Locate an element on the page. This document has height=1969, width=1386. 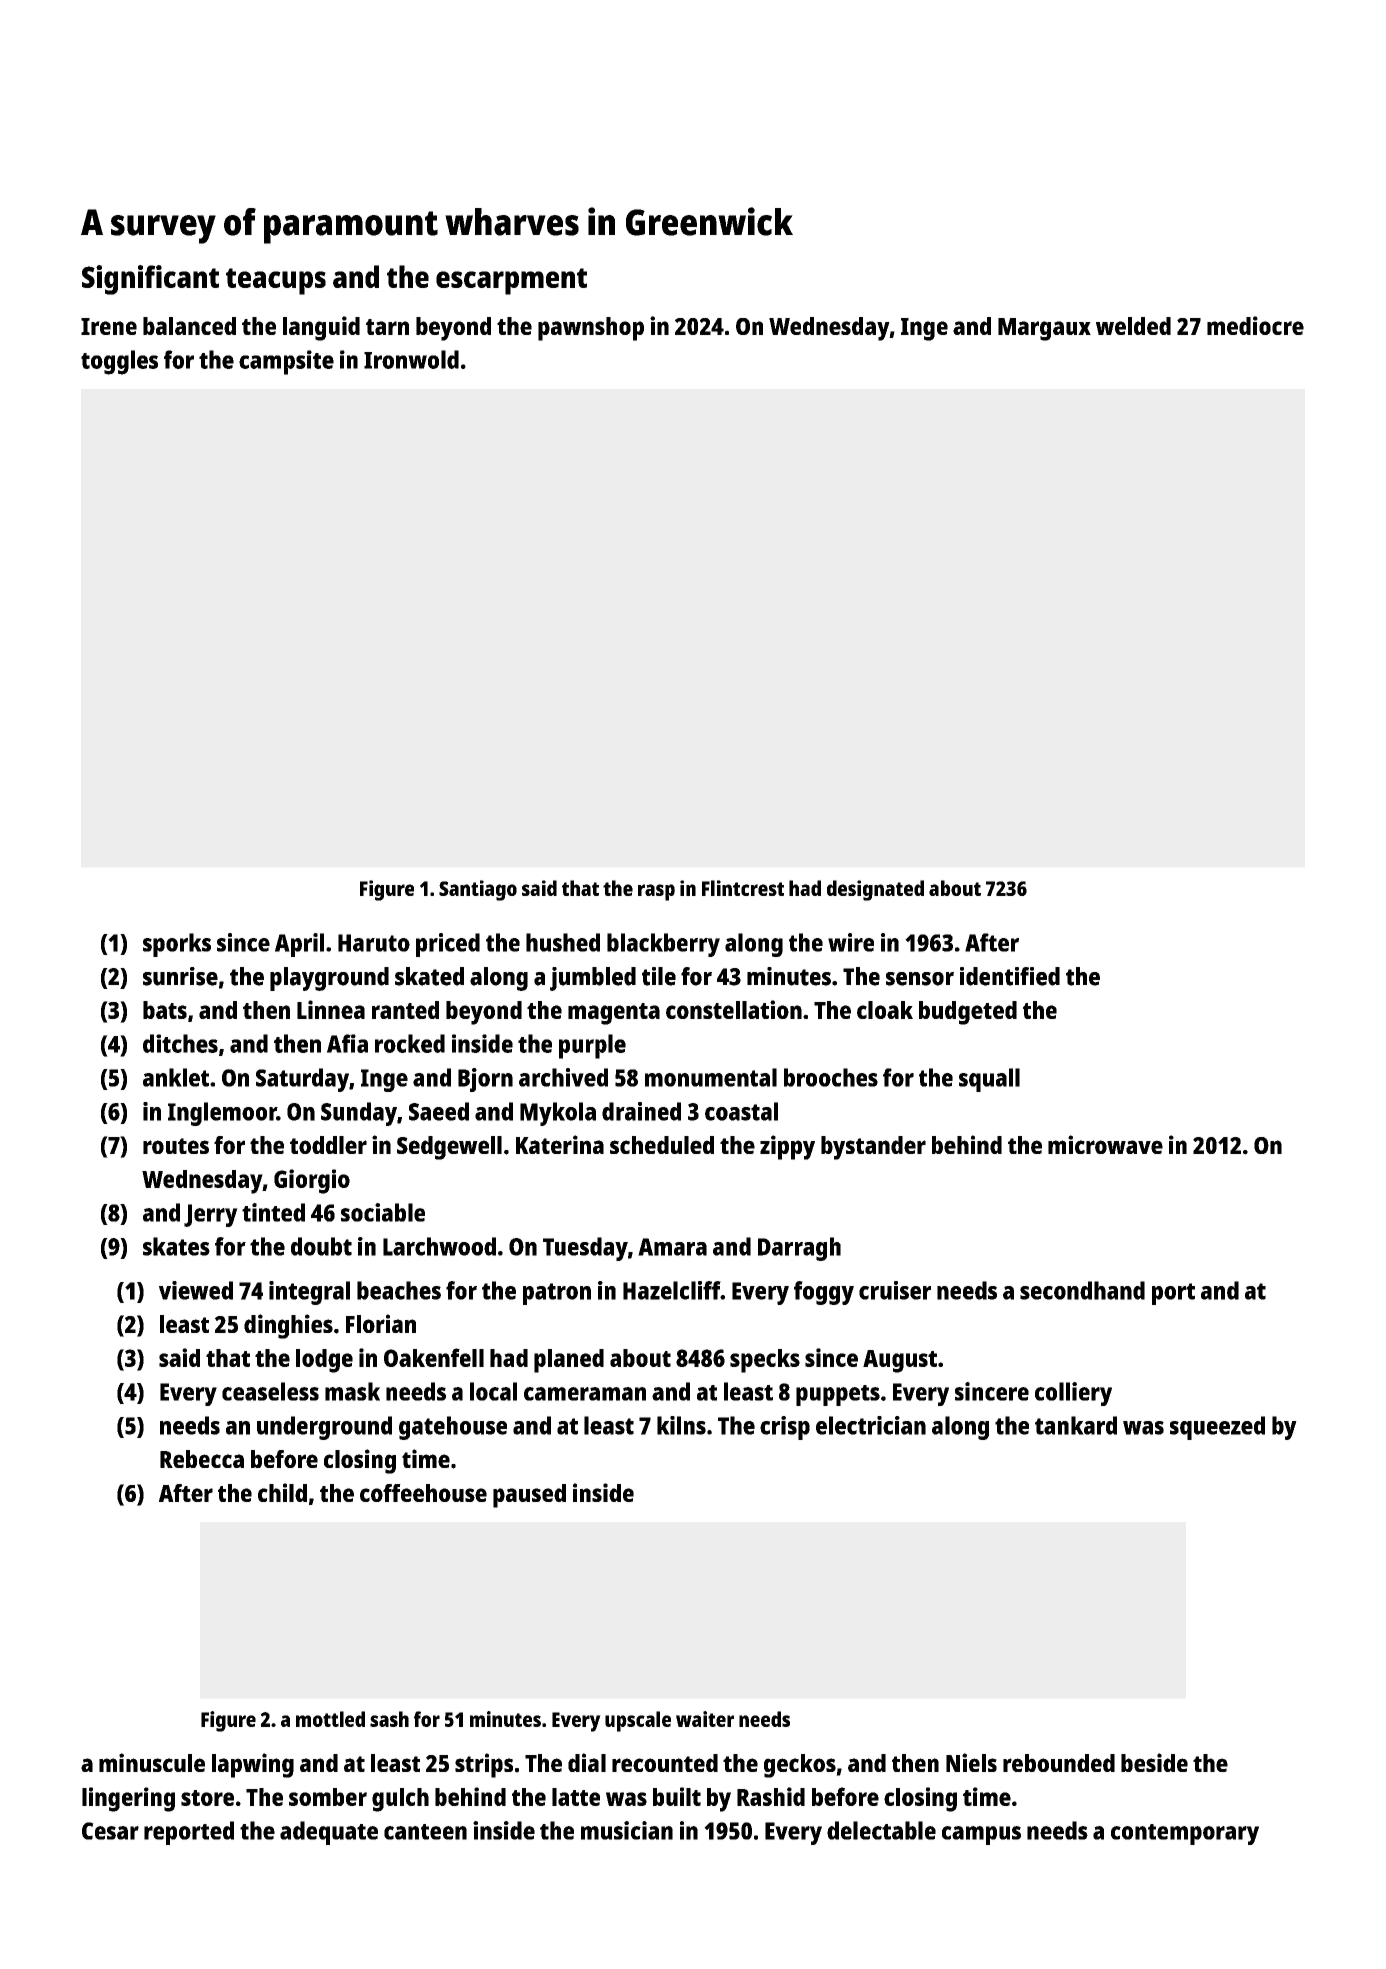
waiter is located at coordinates (705, 1719).
